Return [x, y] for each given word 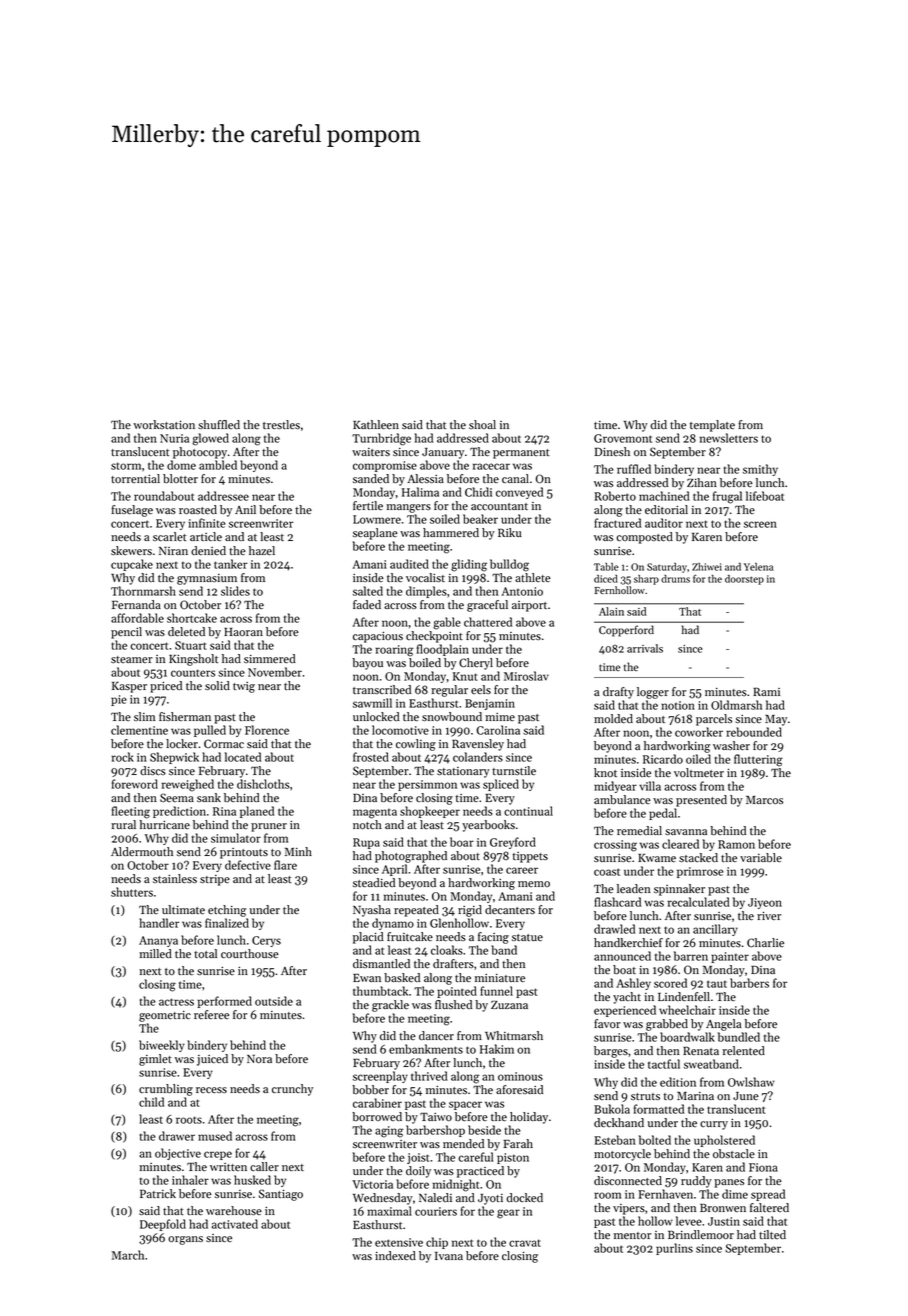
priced [166, 687]
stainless [175, 879]
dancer [436, 1036]
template [712, 426]
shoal [482, 424]
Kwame [657, 858]
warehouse [234, 1211]
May [776, 720]
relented [744, 1051]
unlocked [376, 717]
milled [155, 954]
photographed [411, 857]
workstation [164, 425]
